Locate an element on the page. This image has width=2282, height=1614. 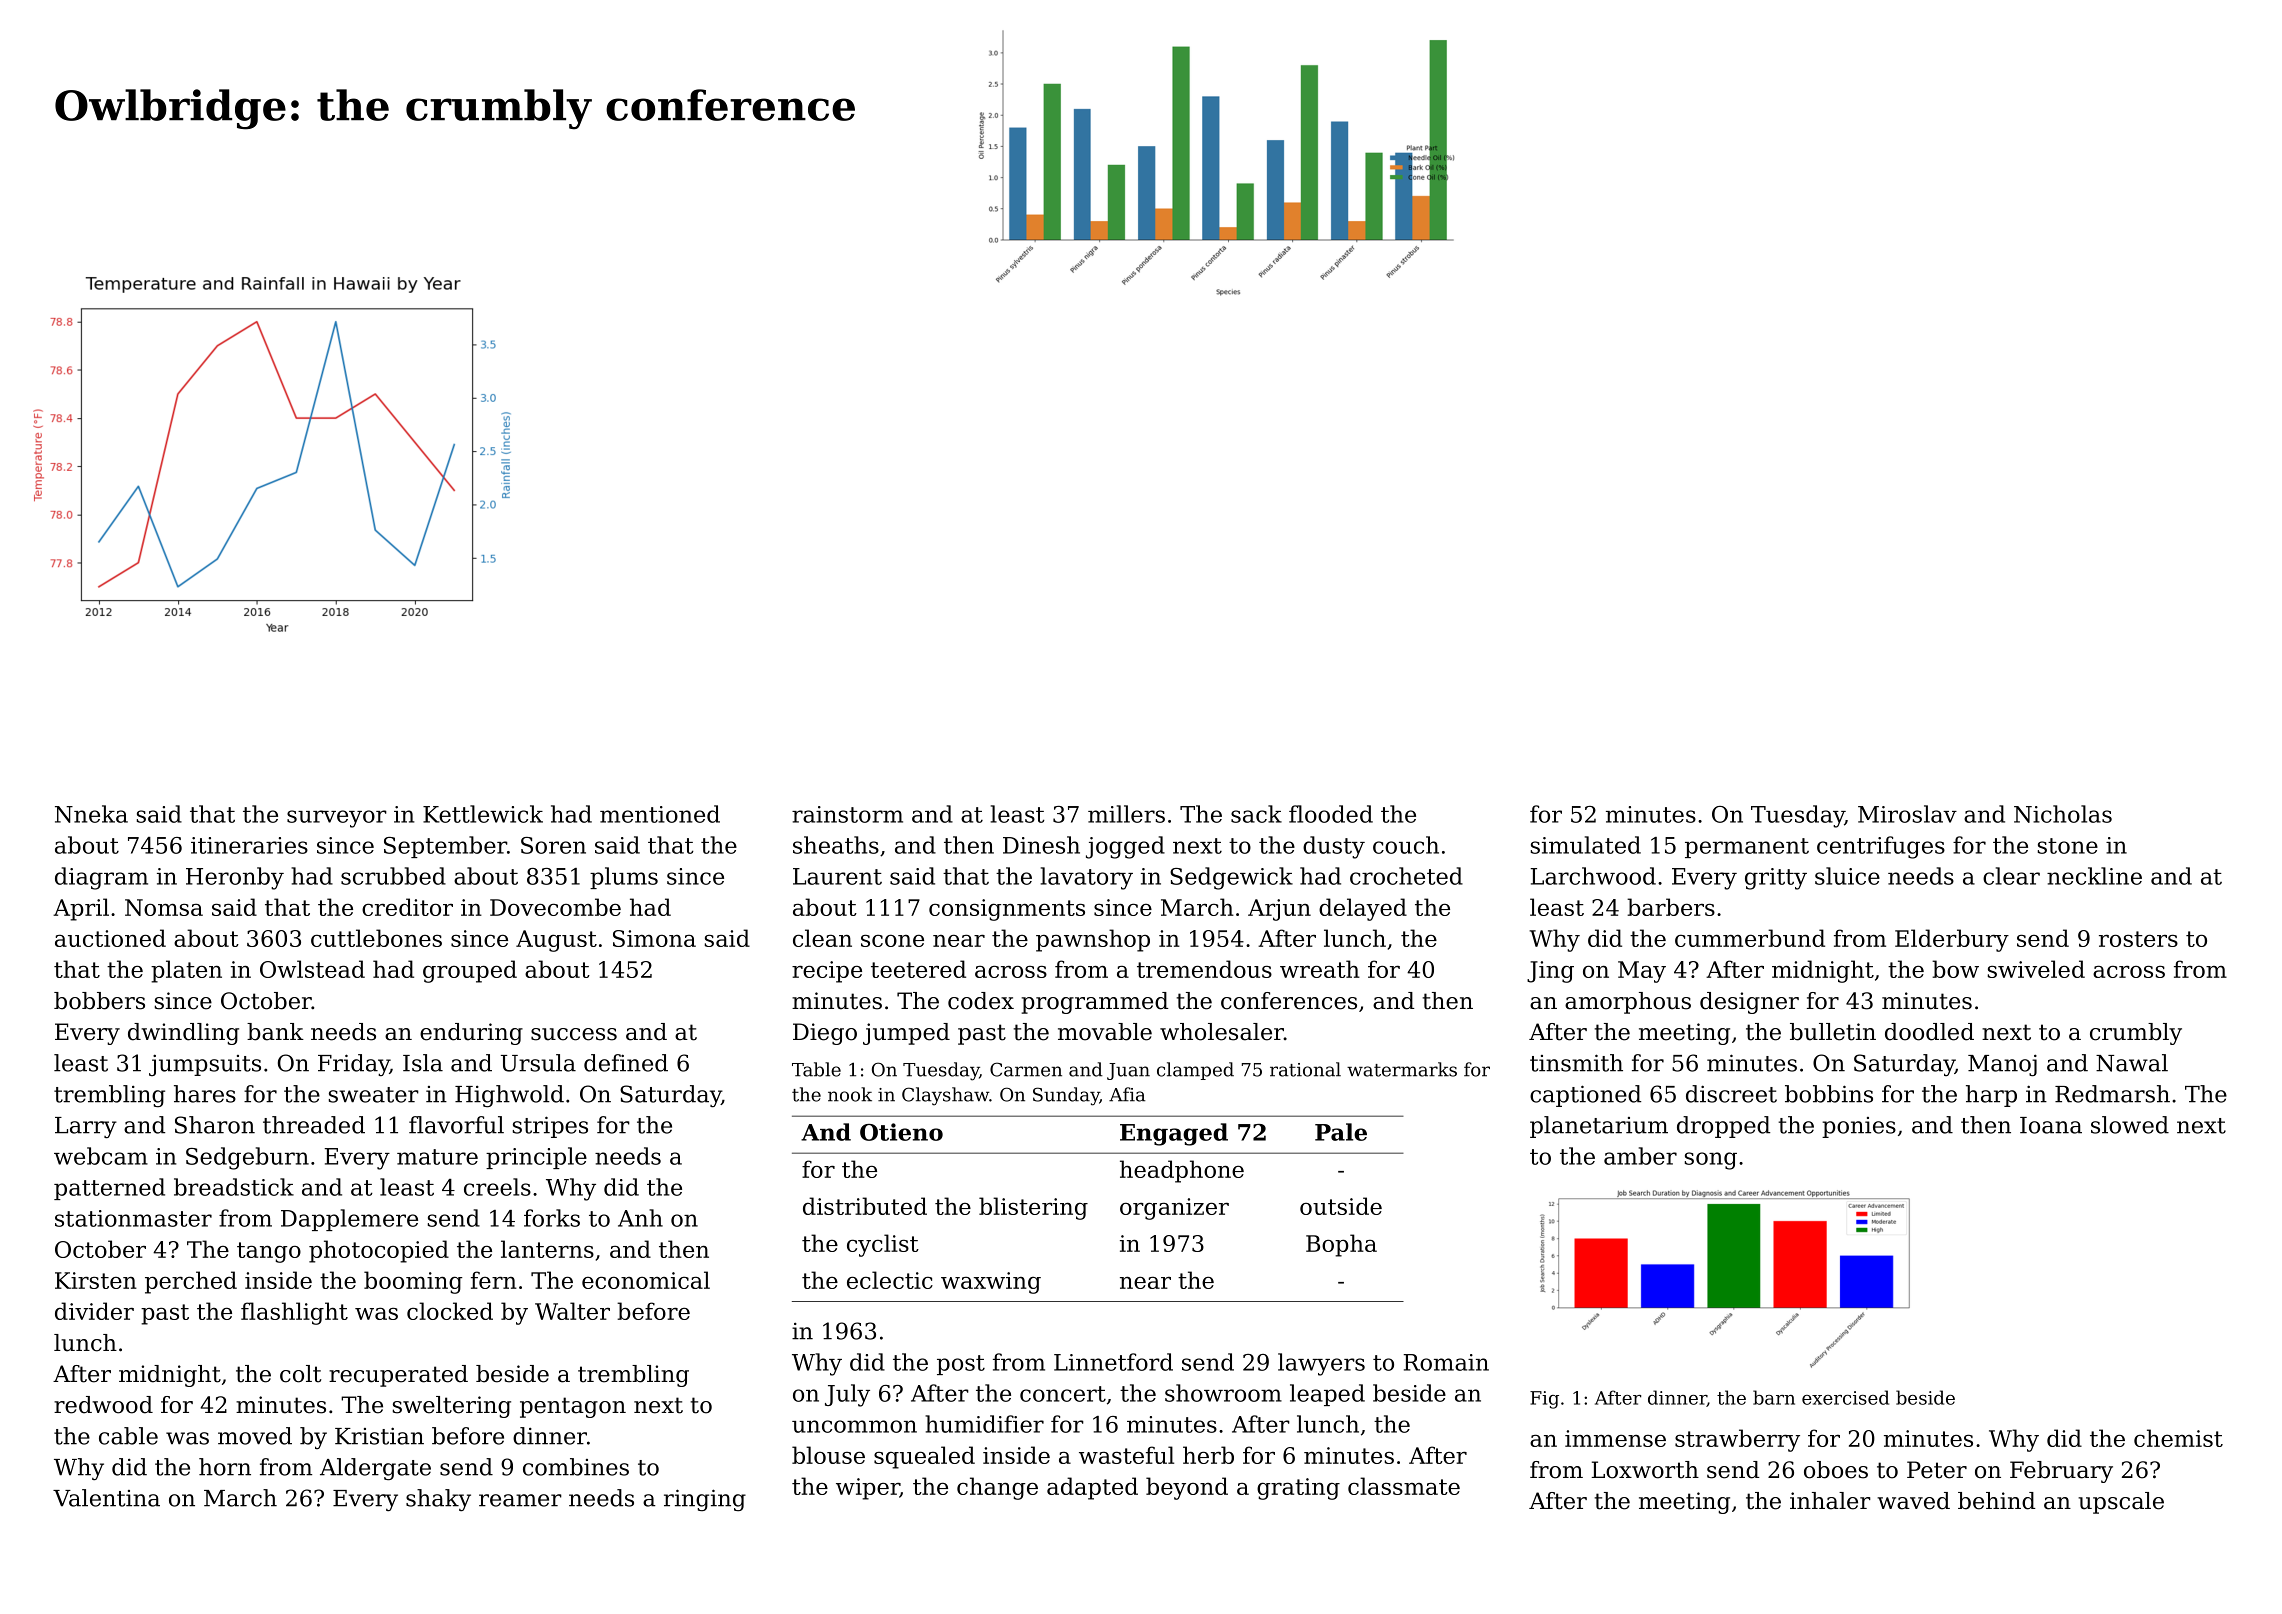
Linnetford is located at coordinates (1113, 1362).
